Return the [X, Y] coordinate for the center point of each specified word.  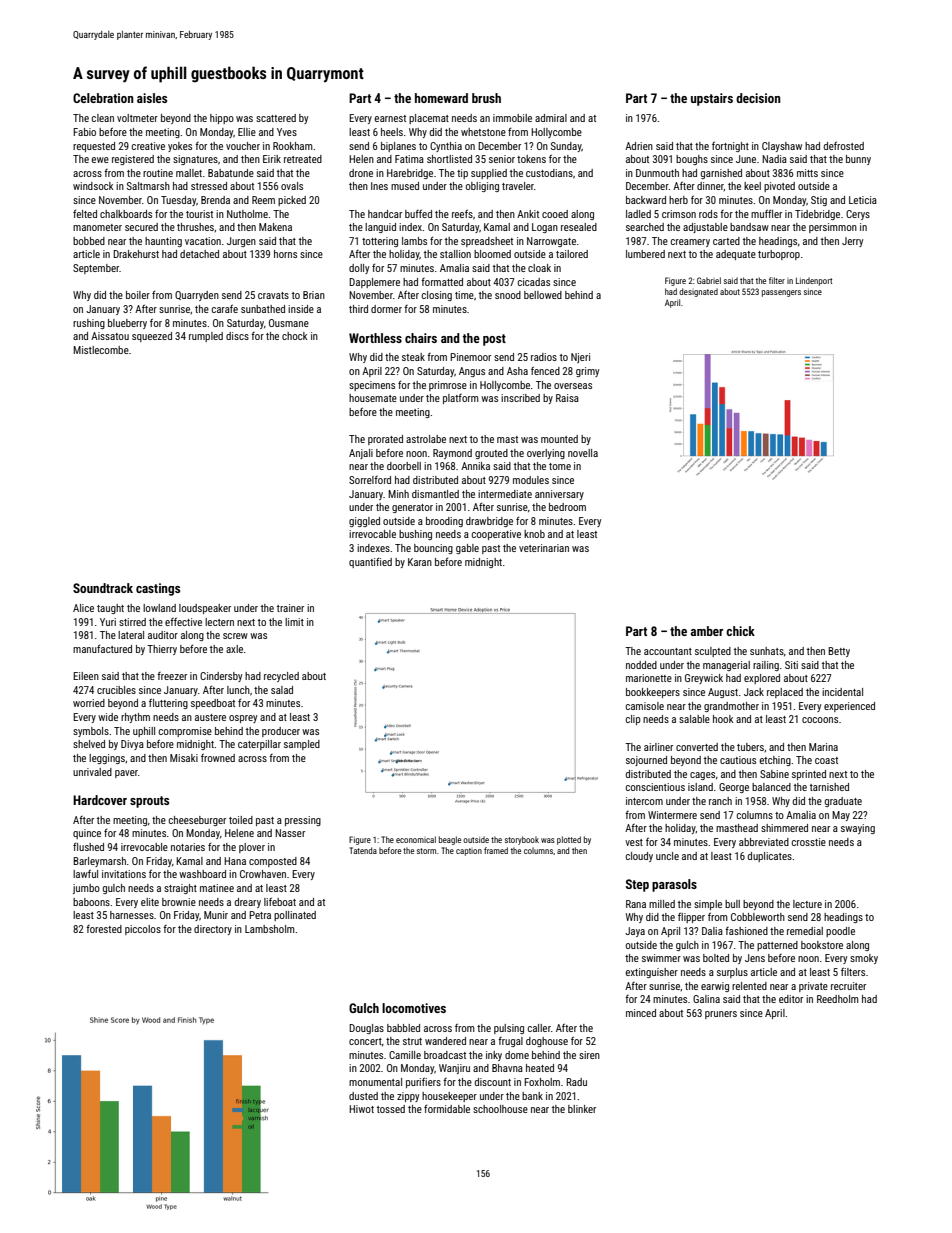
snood [508, 295]
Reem [263, 200]
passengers [781, 293]
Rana [636, 904]
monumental [375, 1082]
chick [740, 631]
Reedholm [838, 999]
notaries [188, 847]
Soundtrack [103, 588]
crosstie [809, 842]
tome [560, 466]
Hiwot [361, 1109]
